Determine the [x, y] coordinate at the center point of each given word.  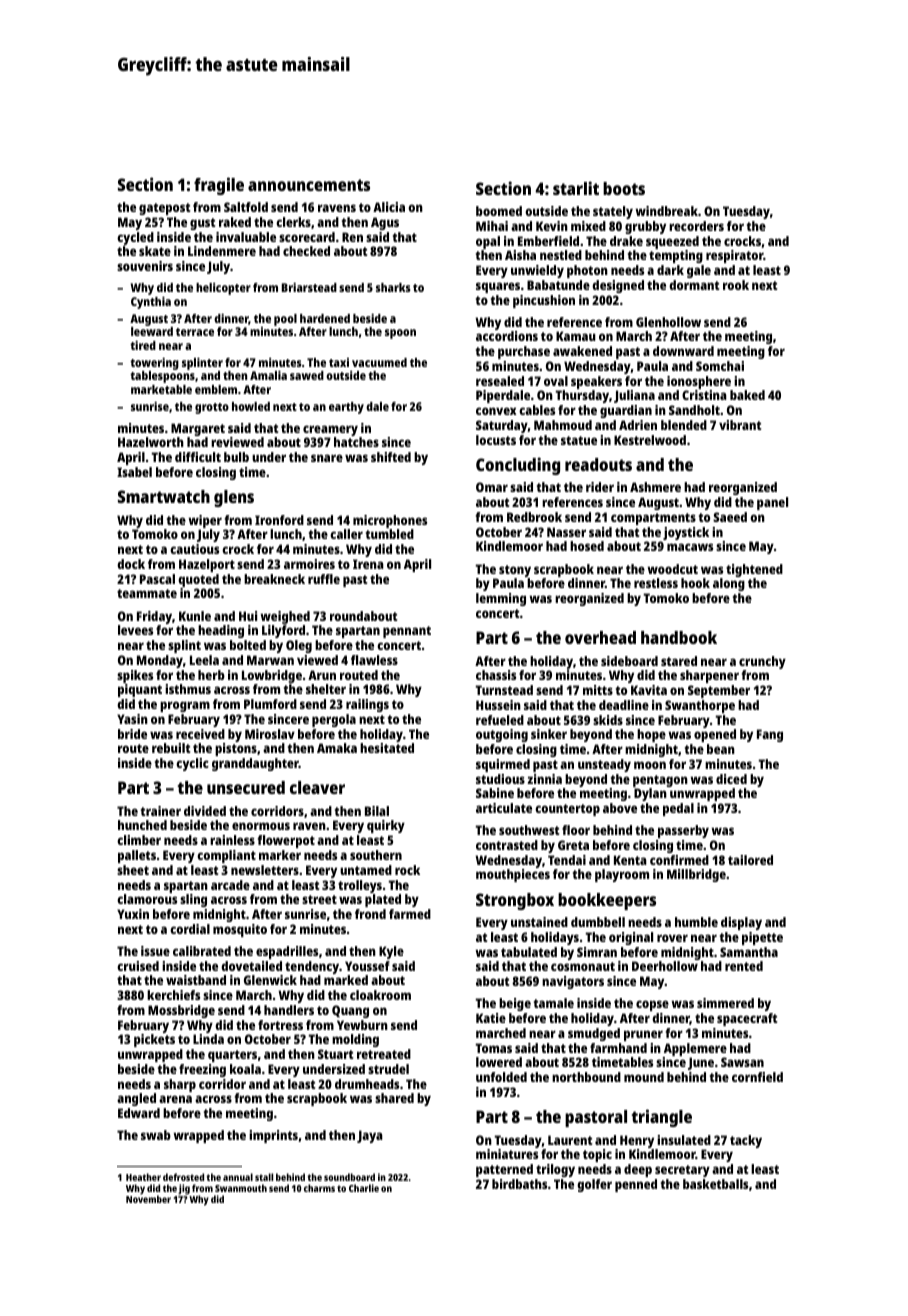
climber [139, 840]
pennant [407, 632]
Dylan [650, 794]
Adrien [638, 425]
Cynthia [151, 303]
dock [131, 564]
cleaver [317, 787]
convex [496, 411]
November [148, 1199]
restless [656, 583]
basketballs [715, 1184]
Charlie [364, 1188]
